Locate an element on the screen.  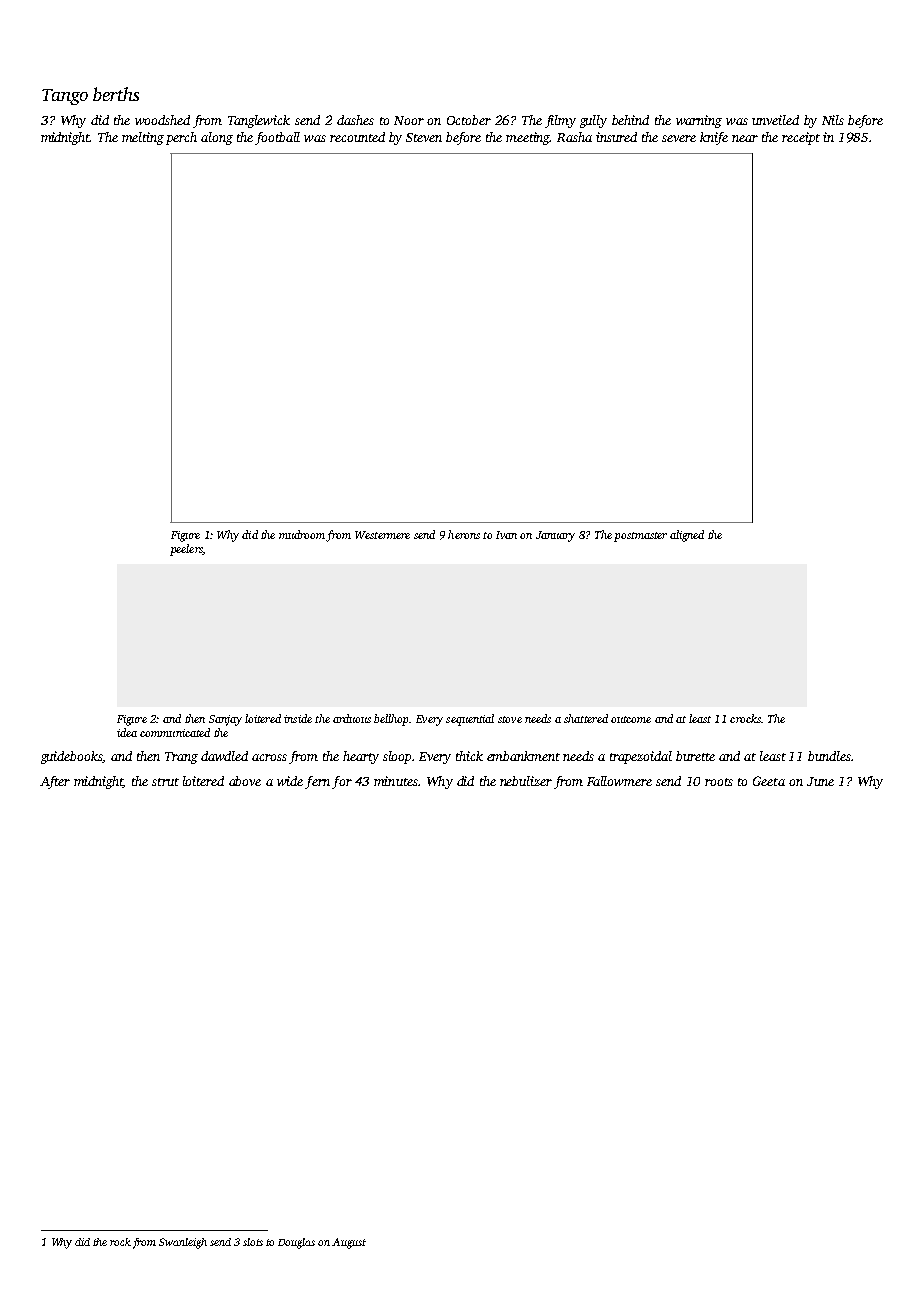
Swanleigh is located at coordinates (183, 1243).
